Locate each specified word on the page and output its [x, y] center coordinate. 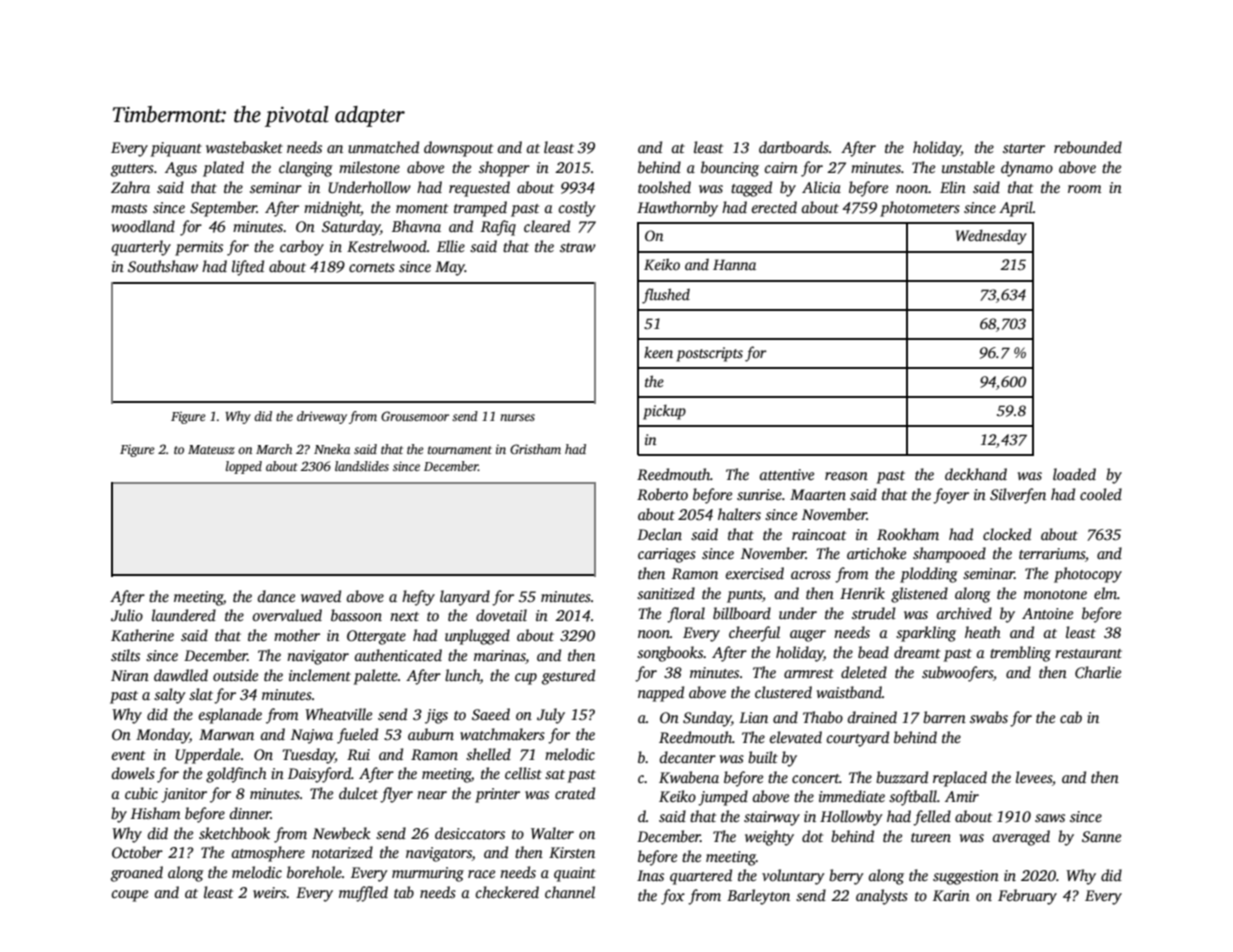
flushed [666, 296]
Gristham [535, 449]
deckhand [976, 474]
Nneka [332, 449]
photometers [920, 209]
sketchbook [234, 833]
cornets [372, 267]
